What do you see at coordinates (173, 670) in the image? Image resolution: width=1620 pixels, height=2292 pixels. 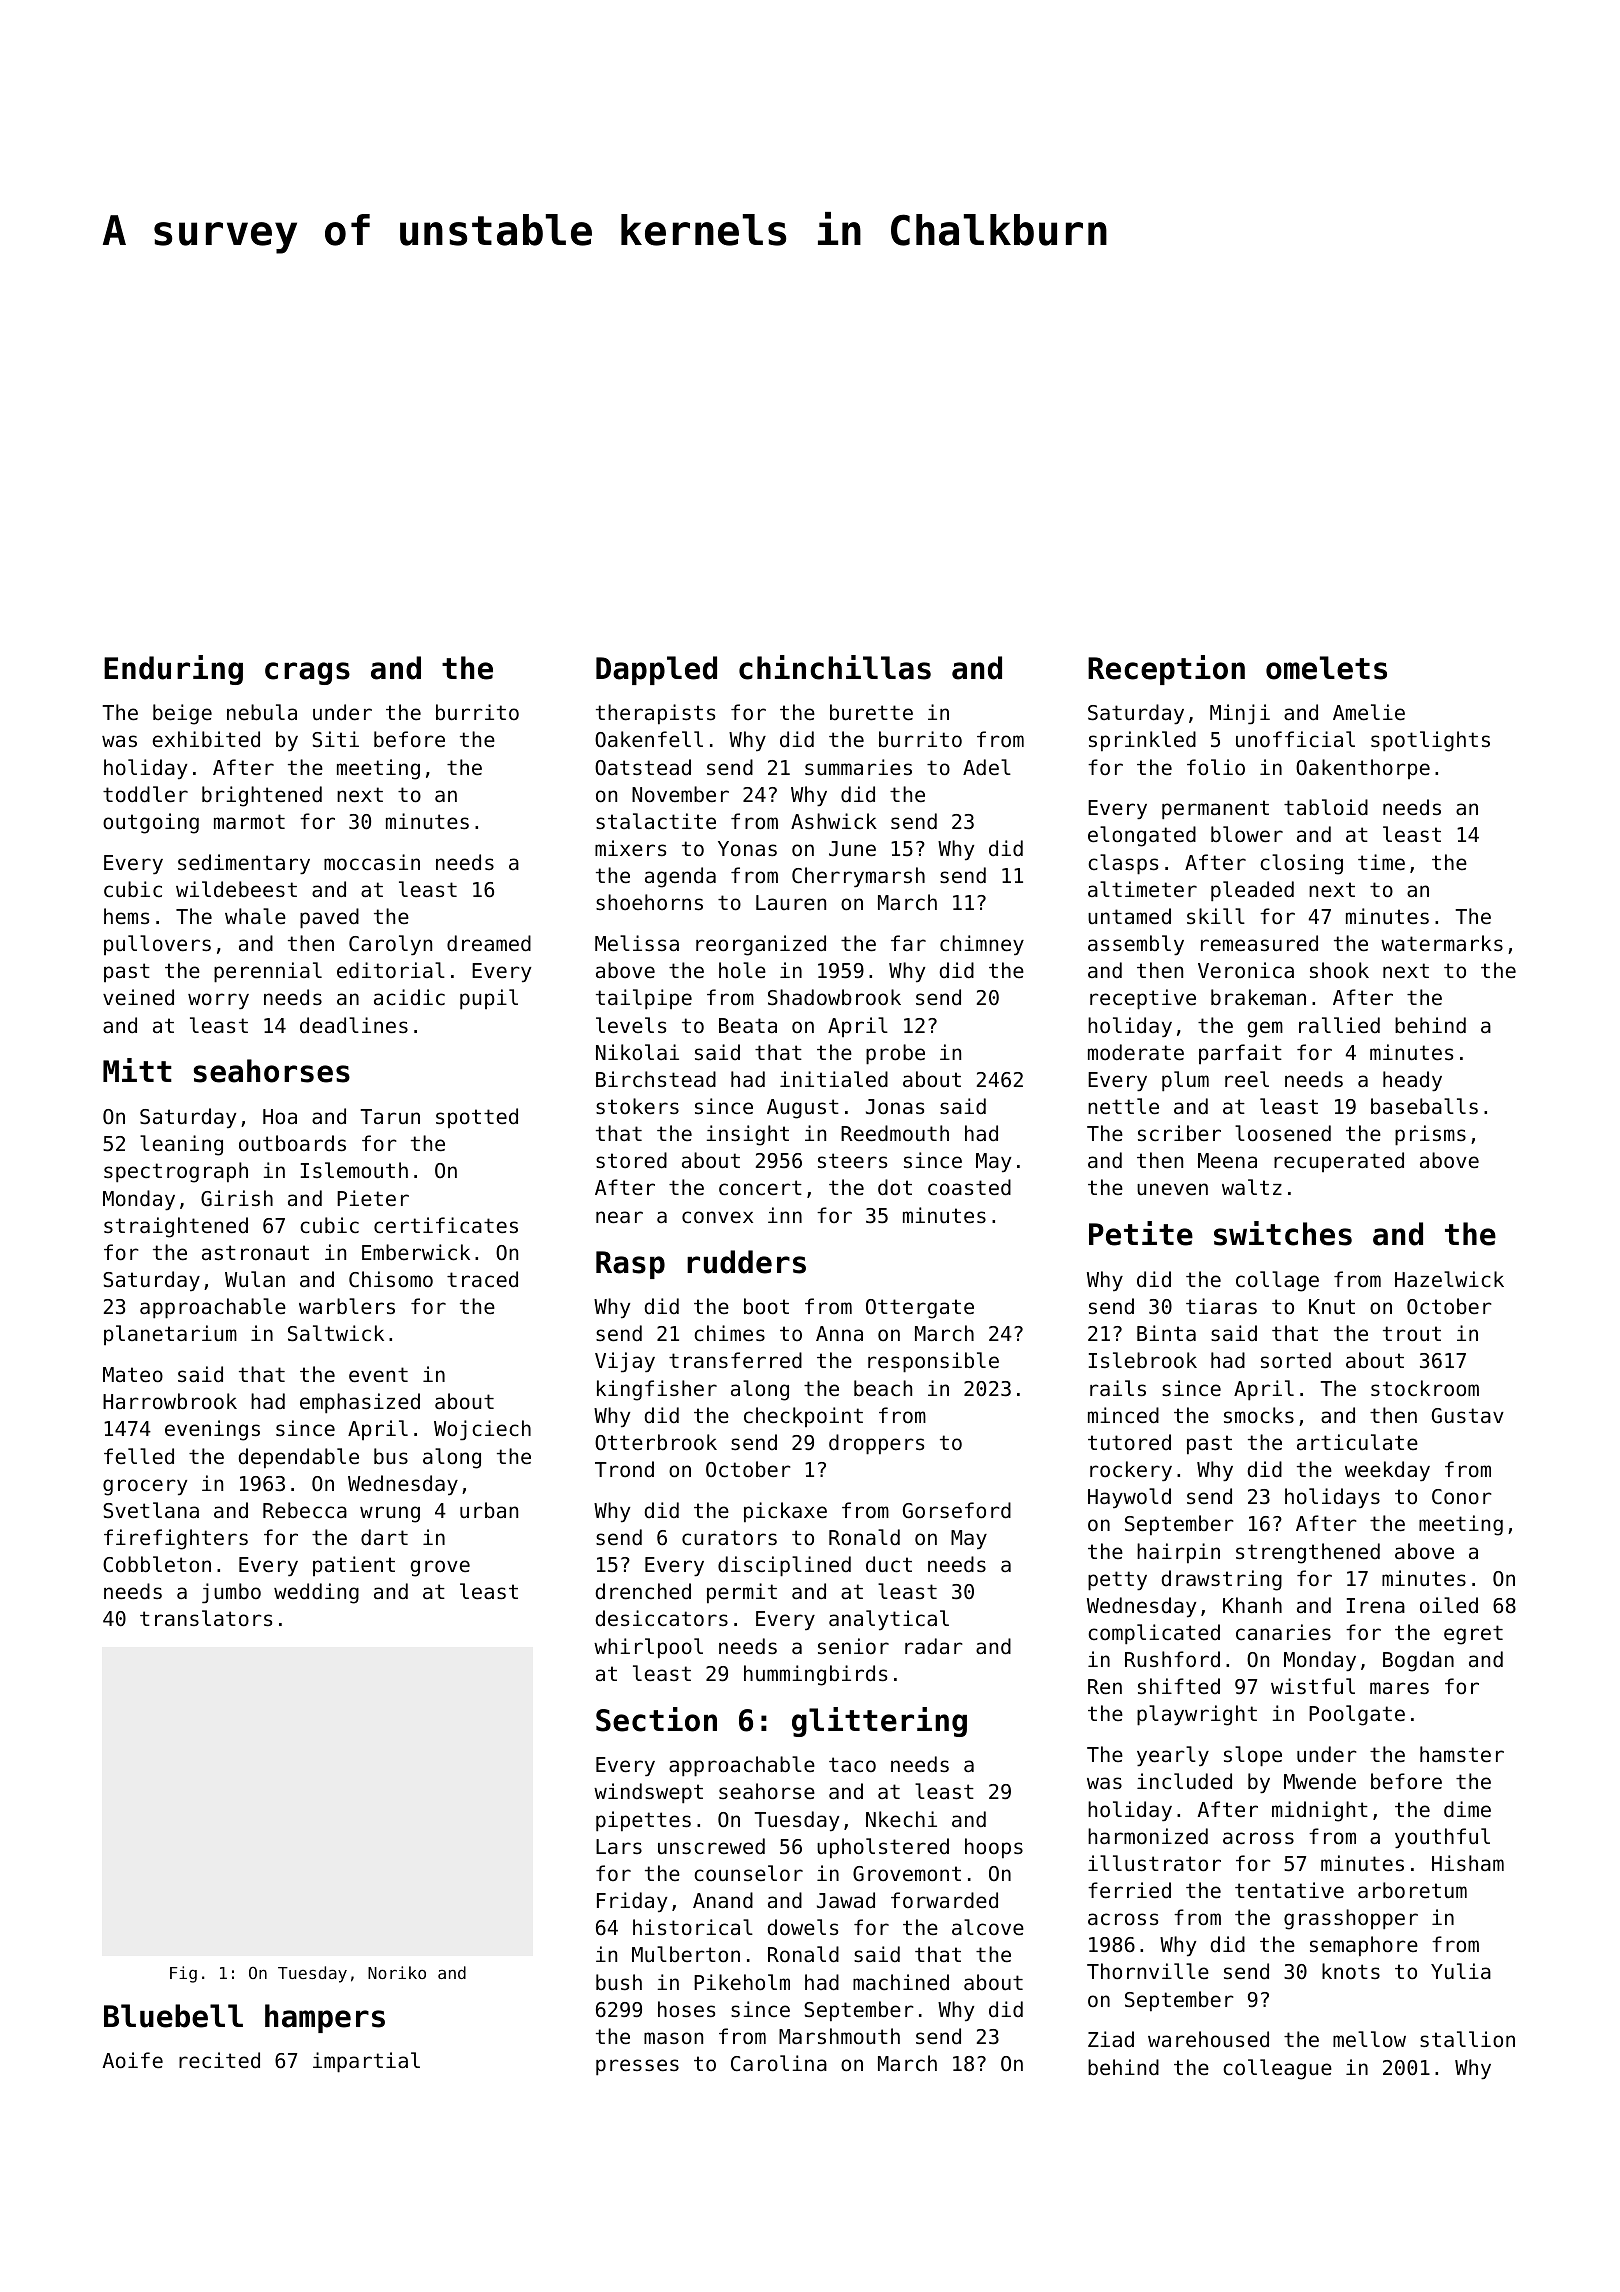 I see `Enduring` at bounding box center [173, 670].
